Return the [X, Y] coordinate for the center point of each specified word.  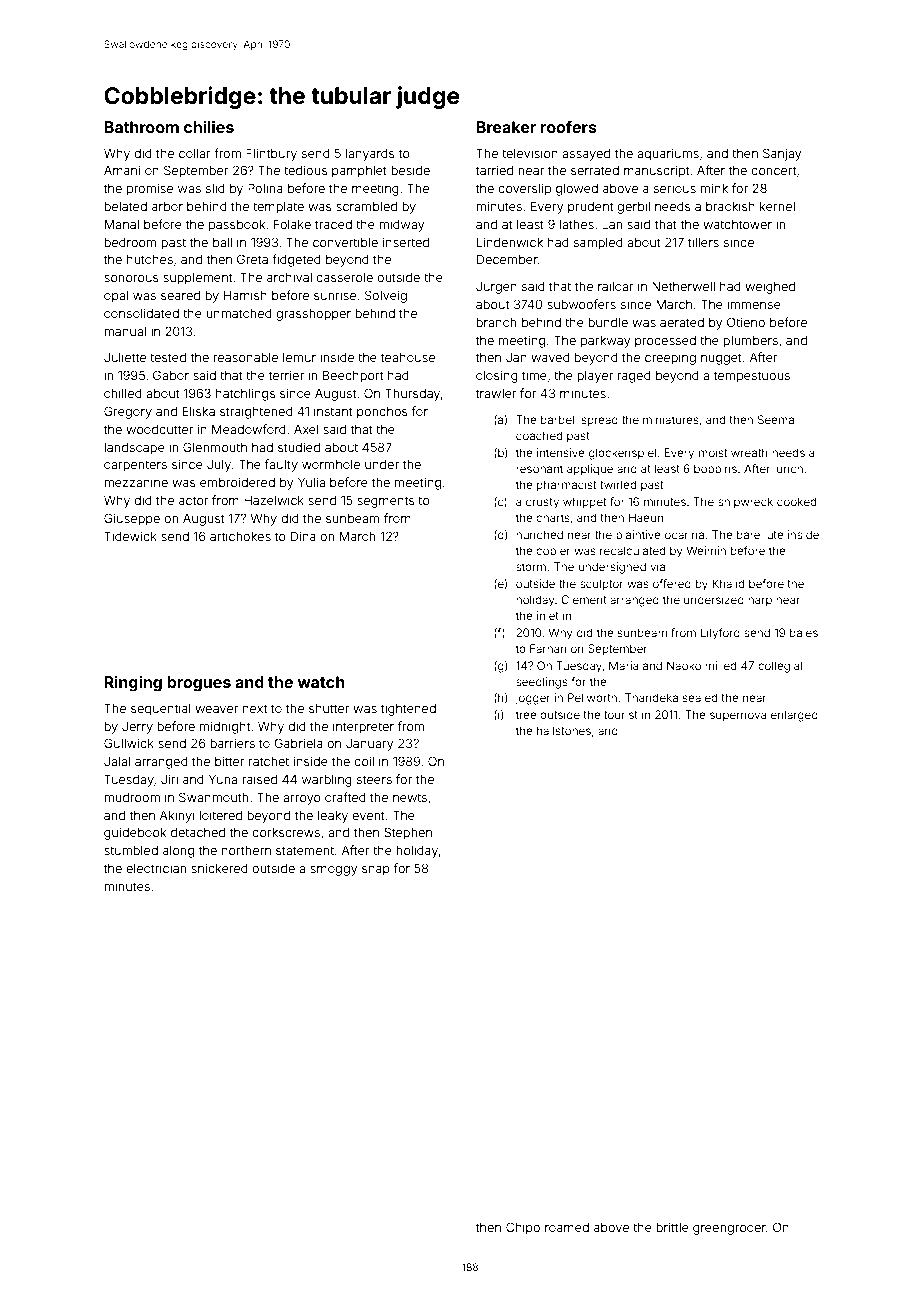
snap [376, 871]
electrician [156, 868]
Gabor [171, 375]
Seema [776, 419]
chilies [209, 127]
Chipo [523, 1228]
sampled [598, 244]
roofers [569, 127]
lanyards [370, 155]
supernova [738, 717]
